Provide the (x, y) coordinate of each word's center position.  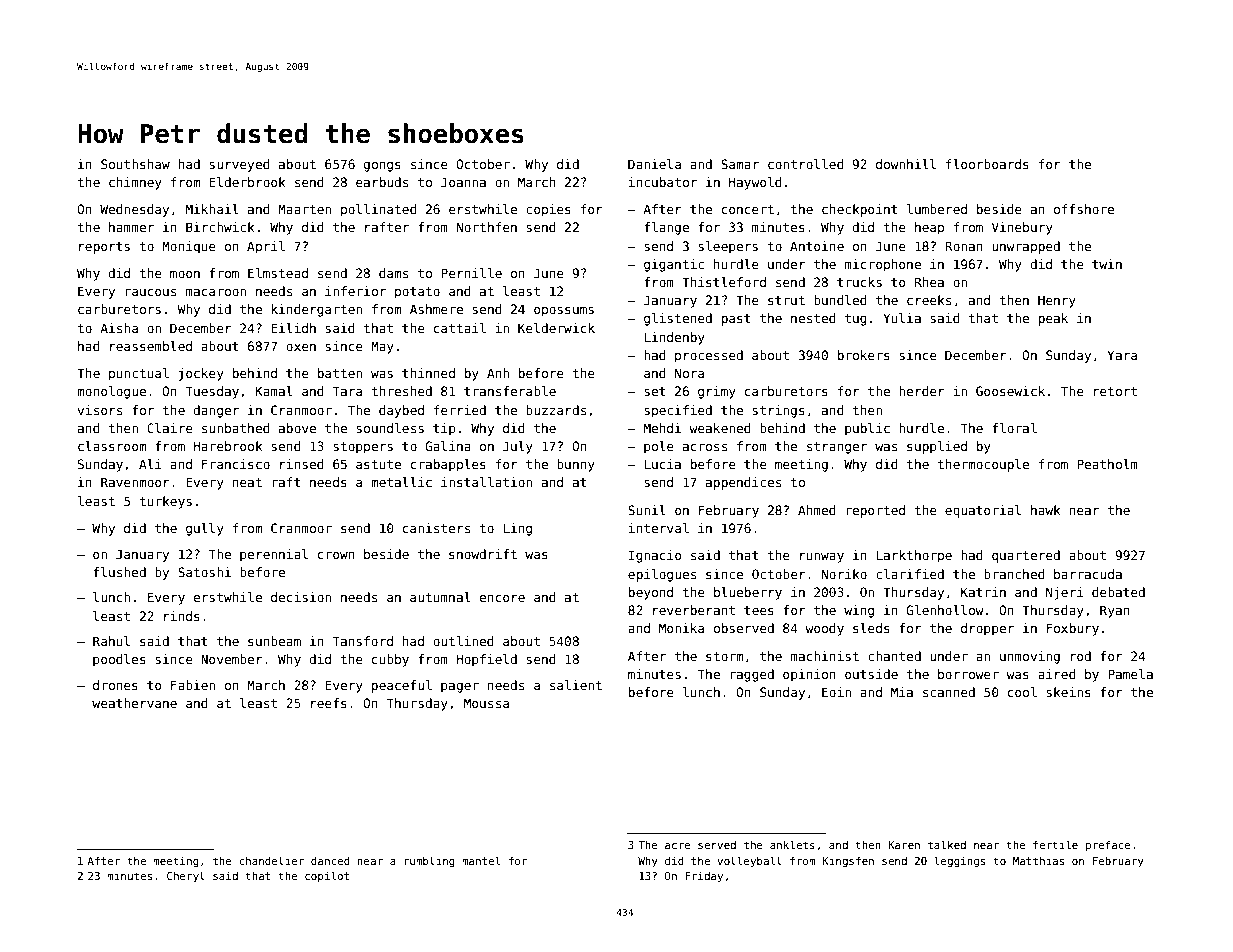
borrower (968, 674)
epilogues (662, 575)
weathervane (134, 703)
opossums (564, 312)
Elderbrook (247, 182)
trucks (859, 282)
